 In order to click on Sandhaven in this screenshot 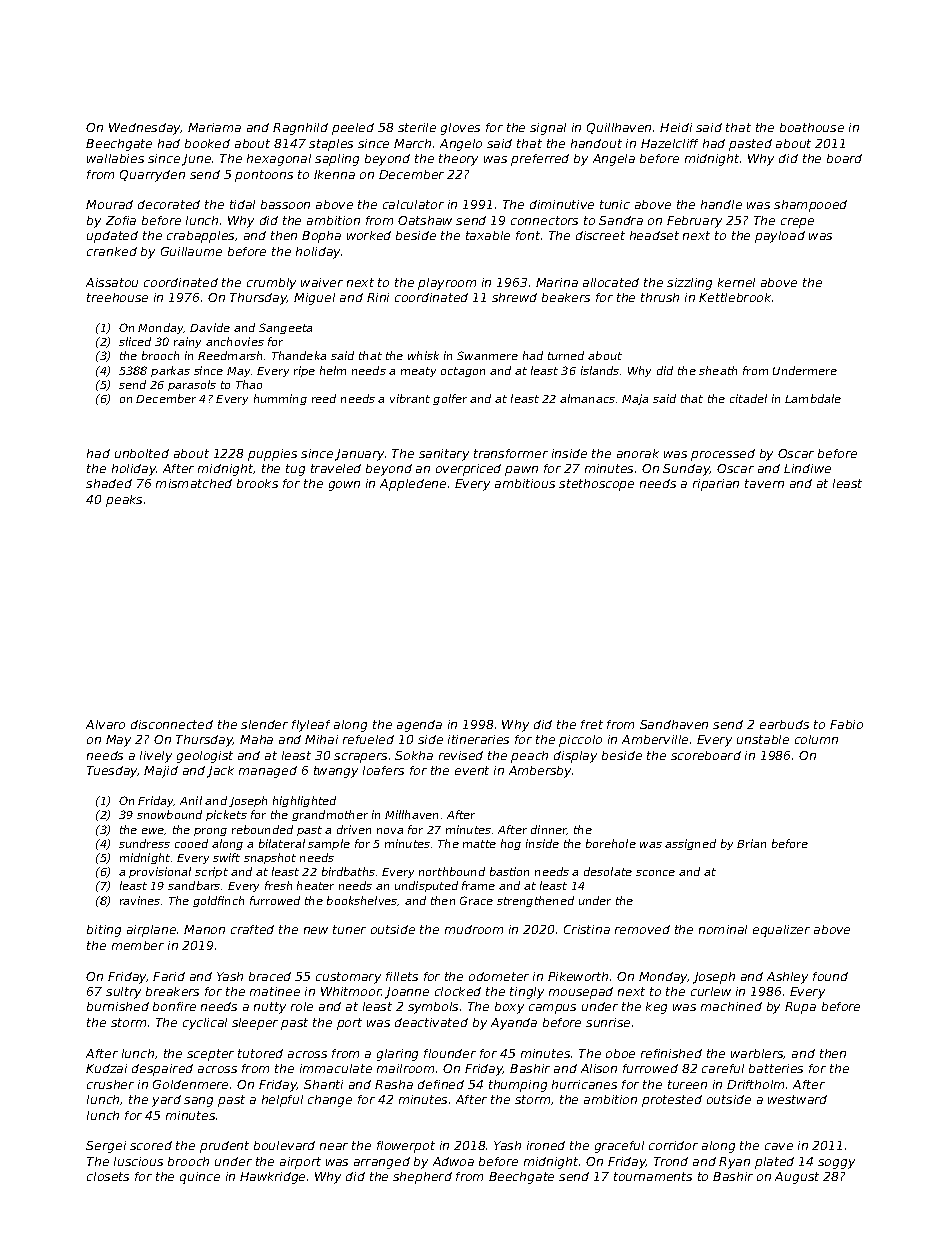, I will do `click(674, 724)`.
